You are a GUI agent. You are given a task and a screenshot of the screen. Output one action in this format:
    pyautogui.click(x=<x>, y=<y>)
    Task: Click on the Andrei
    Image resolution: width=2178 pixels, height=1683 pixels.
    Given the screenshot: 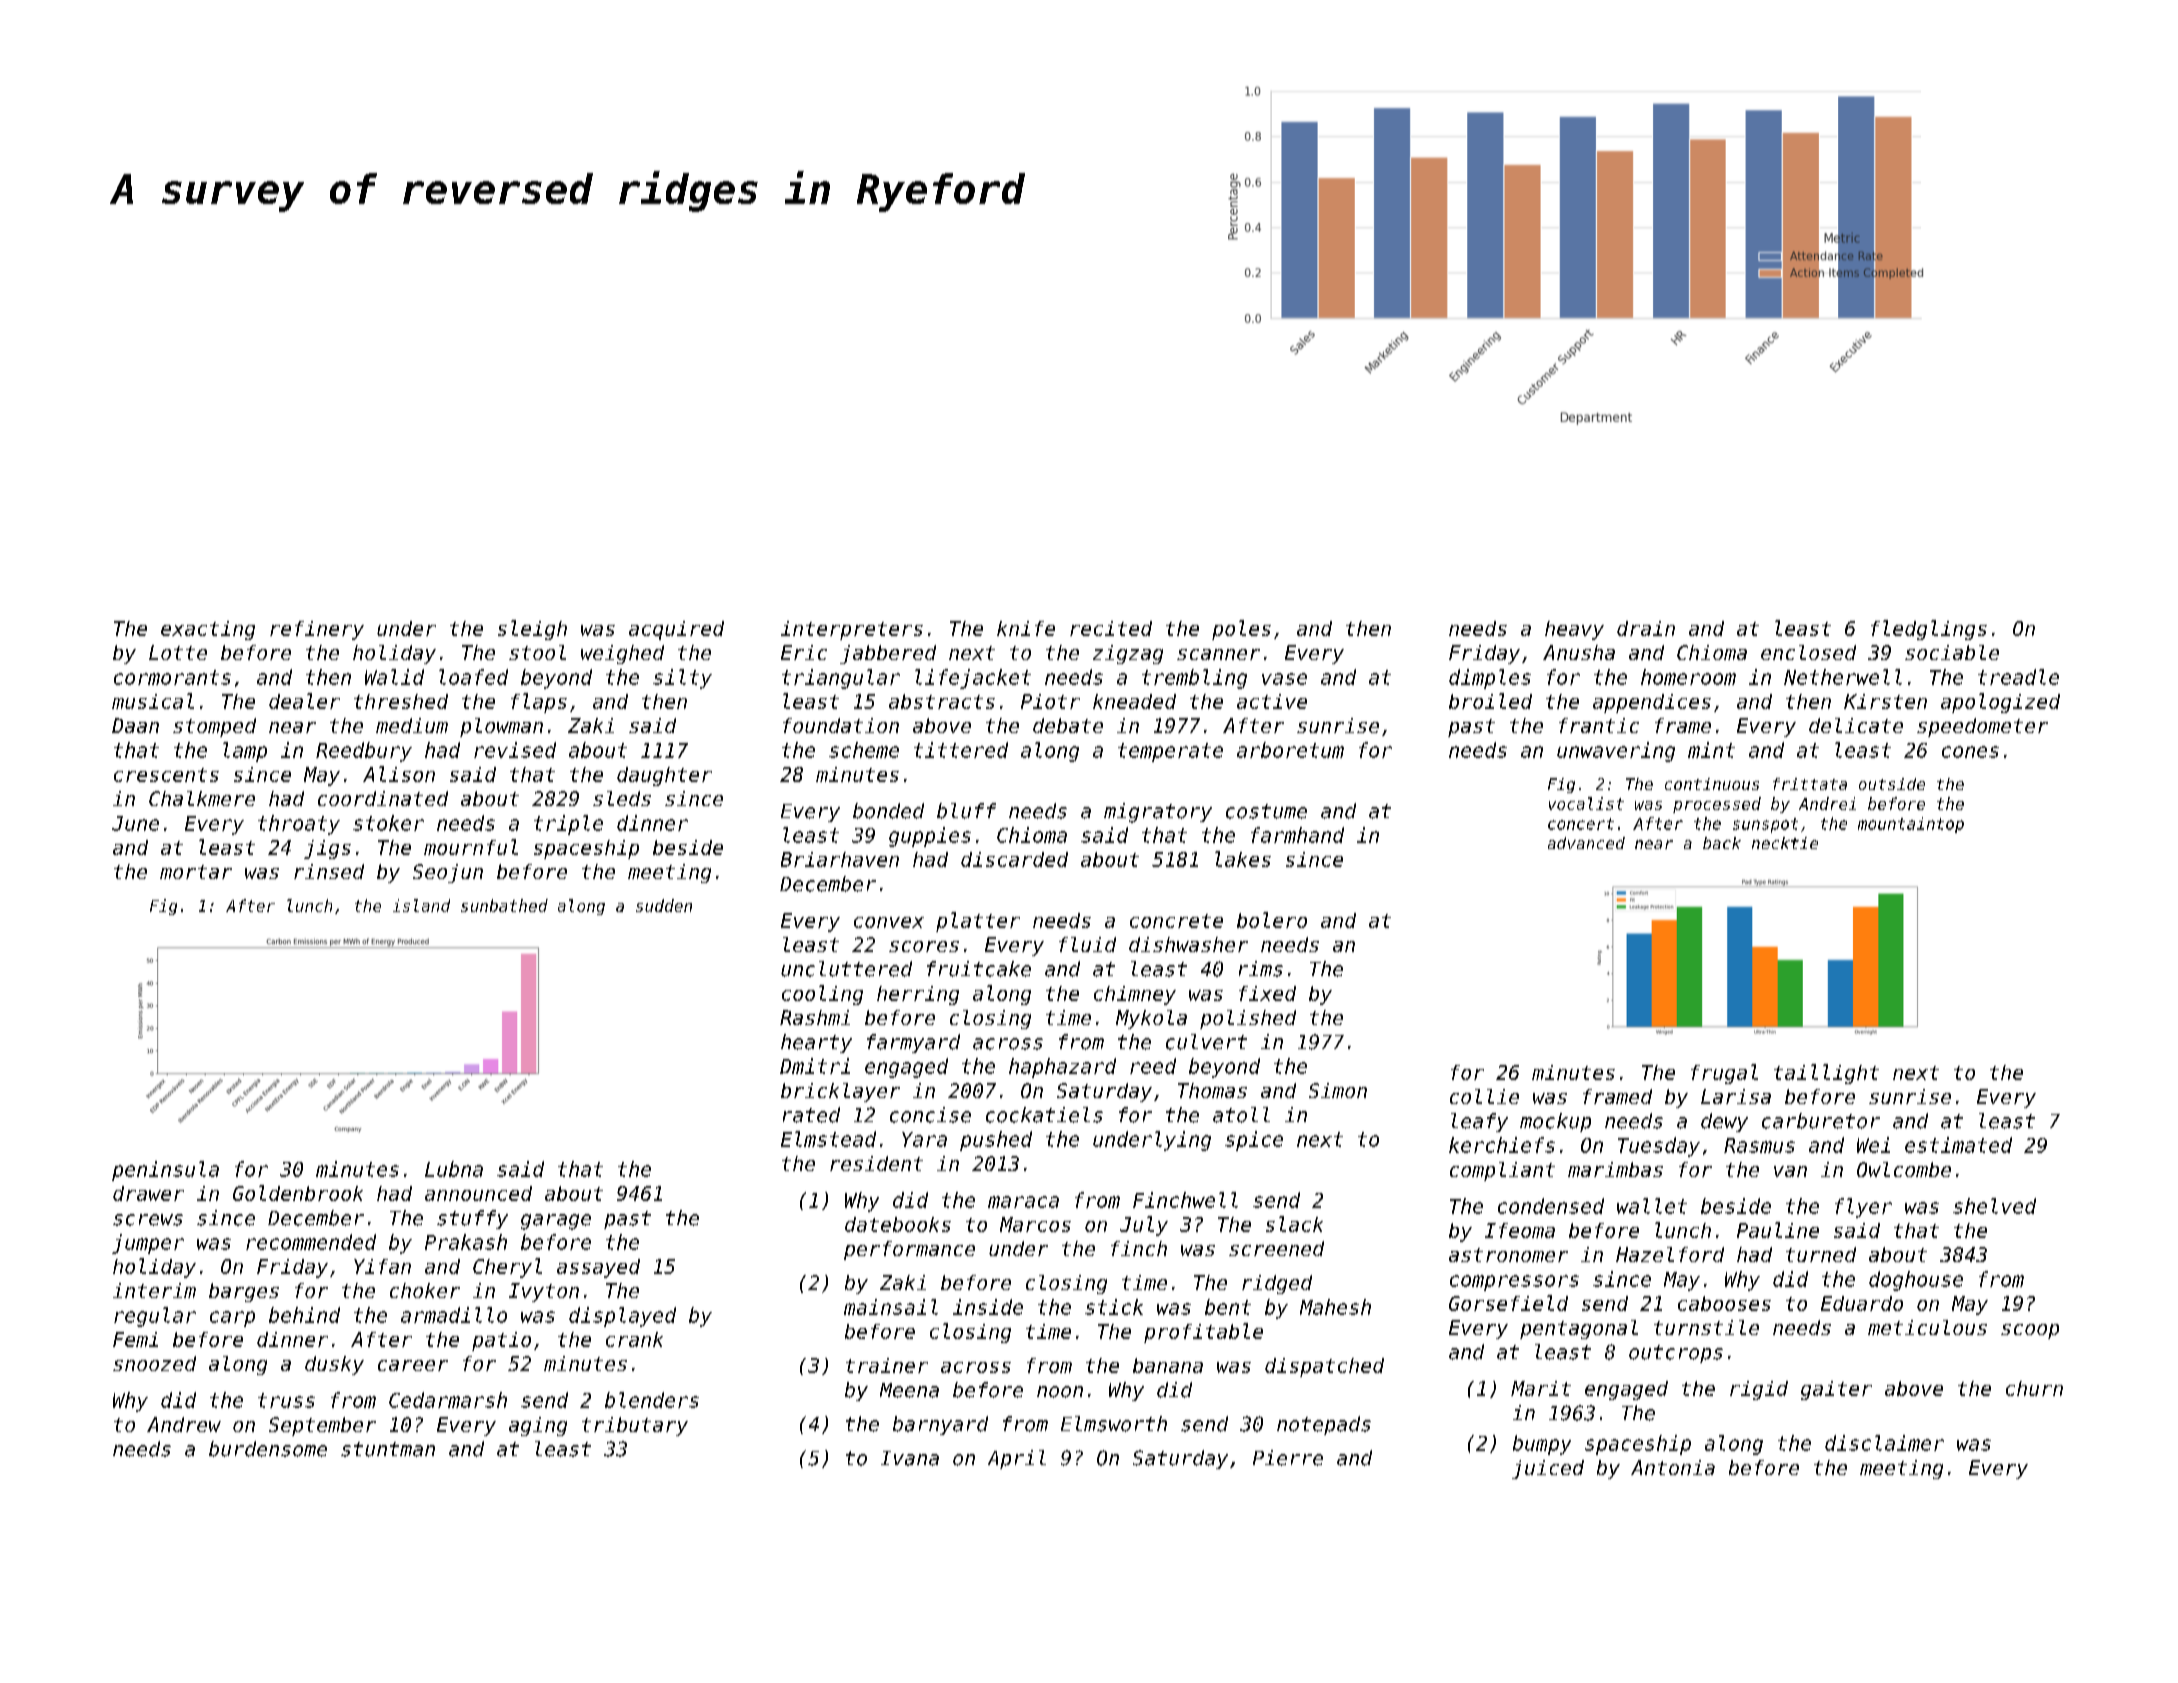 What is the action you would take?
    pyautogui.click(x=1827, y=803)
